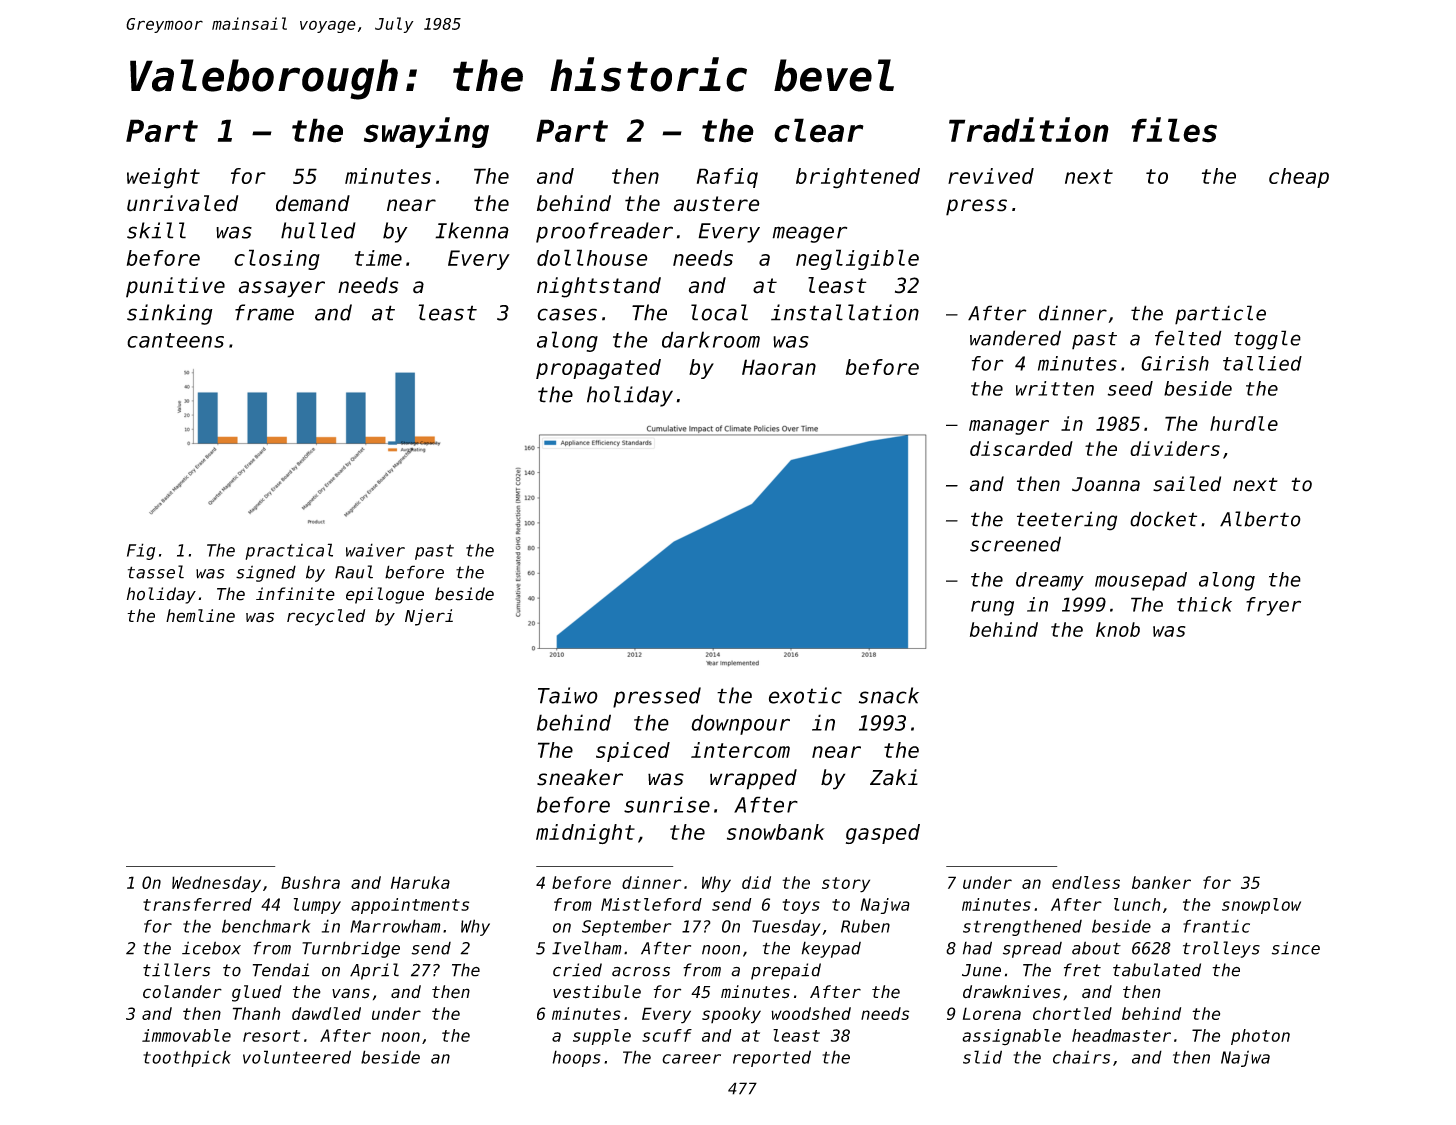 The image size is (1456, 1125). Describe the element at coordinates (667, 1035) in the screenshot. I see `scuff` at that location.
